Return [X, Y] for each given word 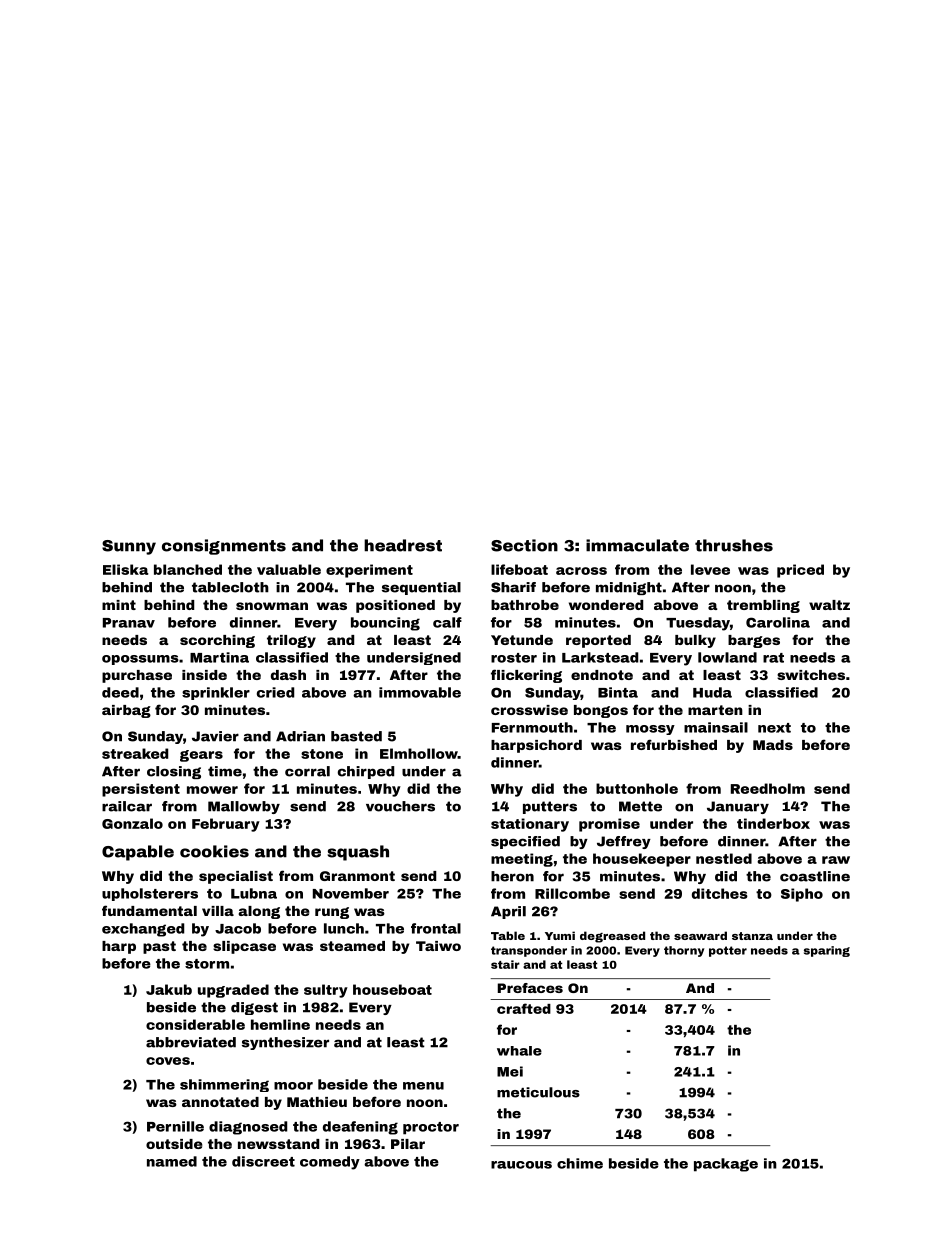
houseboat [392, 989]
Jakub [169, 989]
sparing [827, 951]
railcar [127, 806]
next [774, 728]
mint [119, 605]
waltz [829, 605]
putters [550, 807]
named [172, 1161]
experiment [369, 571]
